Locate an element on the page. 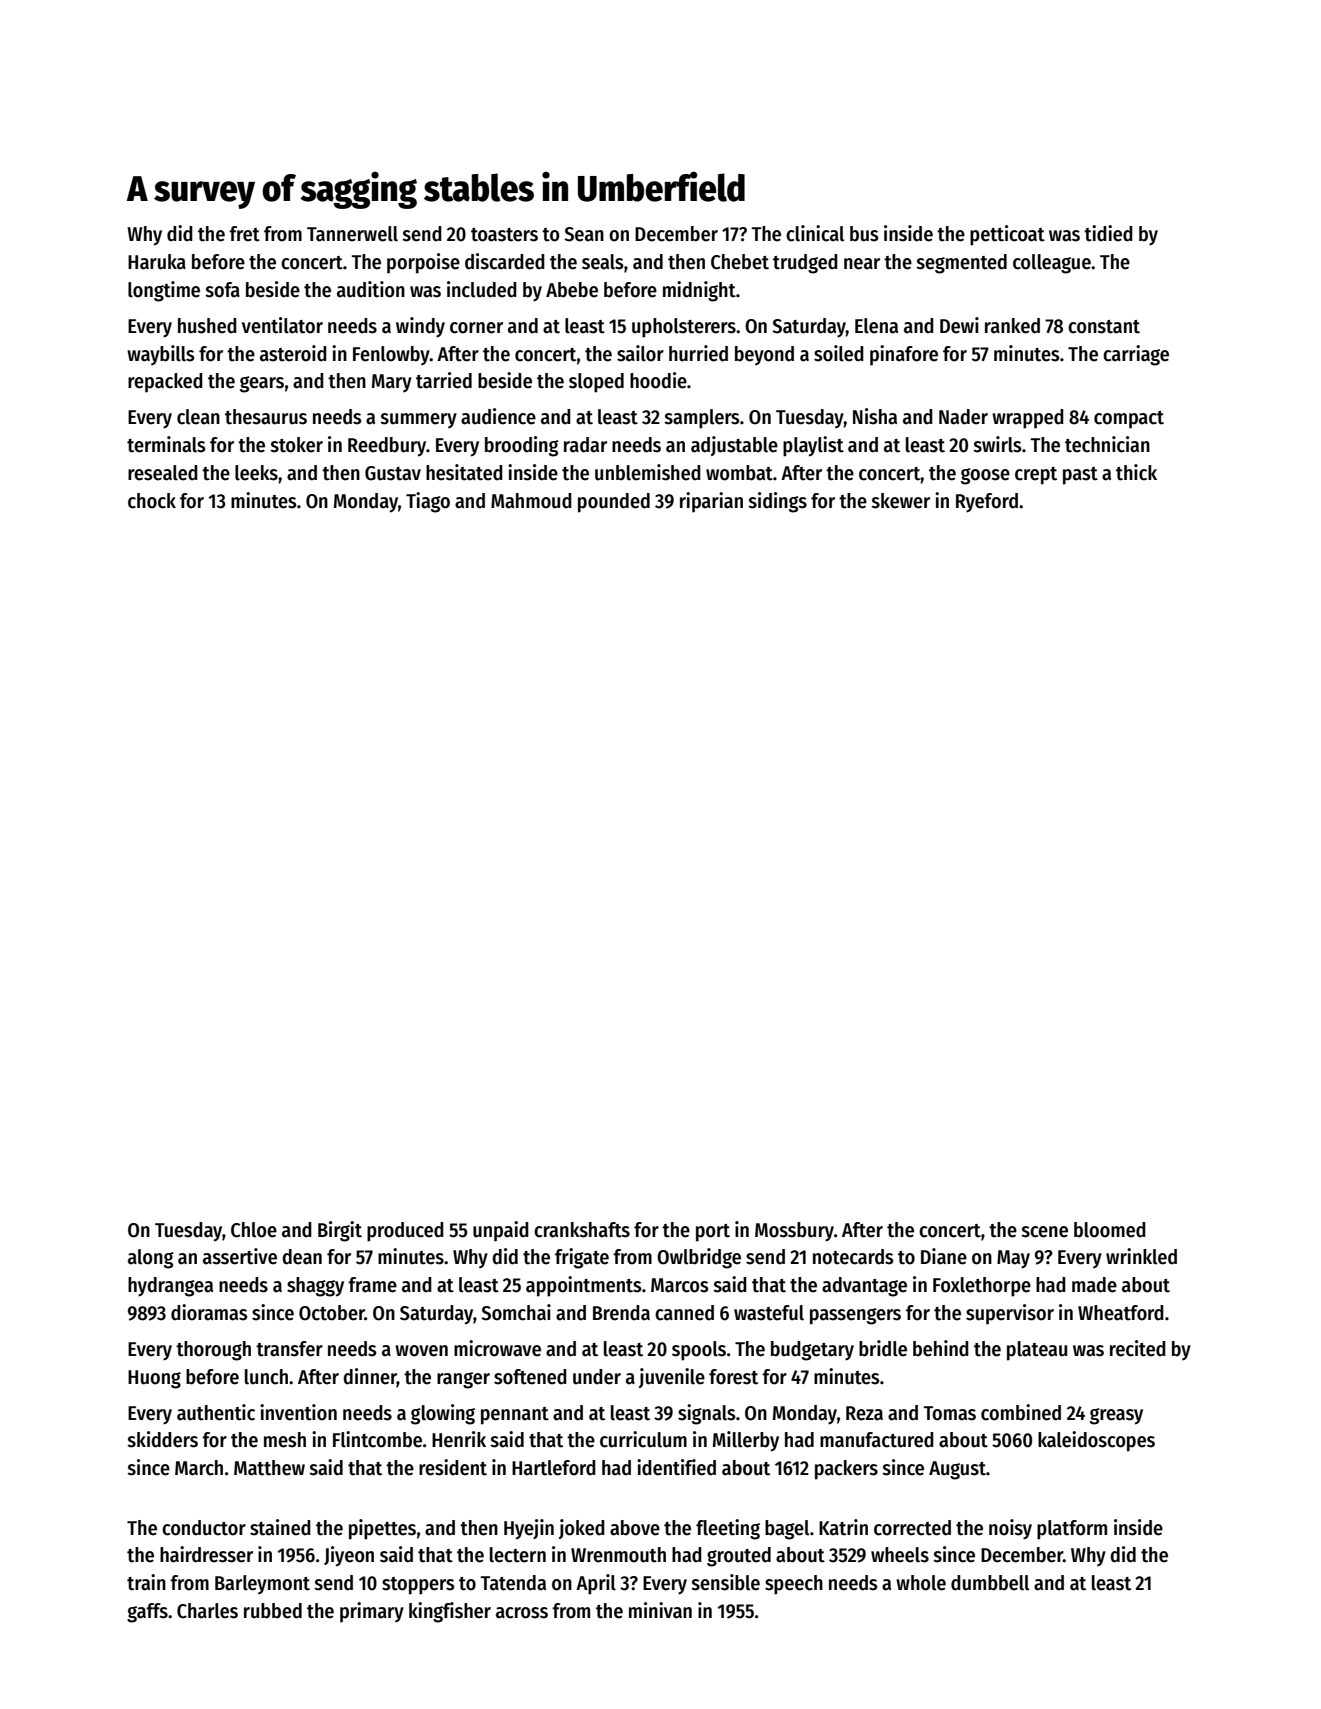 The width and height of the page is (1321, 1709). Sean is located at coordinates (584, 234).
